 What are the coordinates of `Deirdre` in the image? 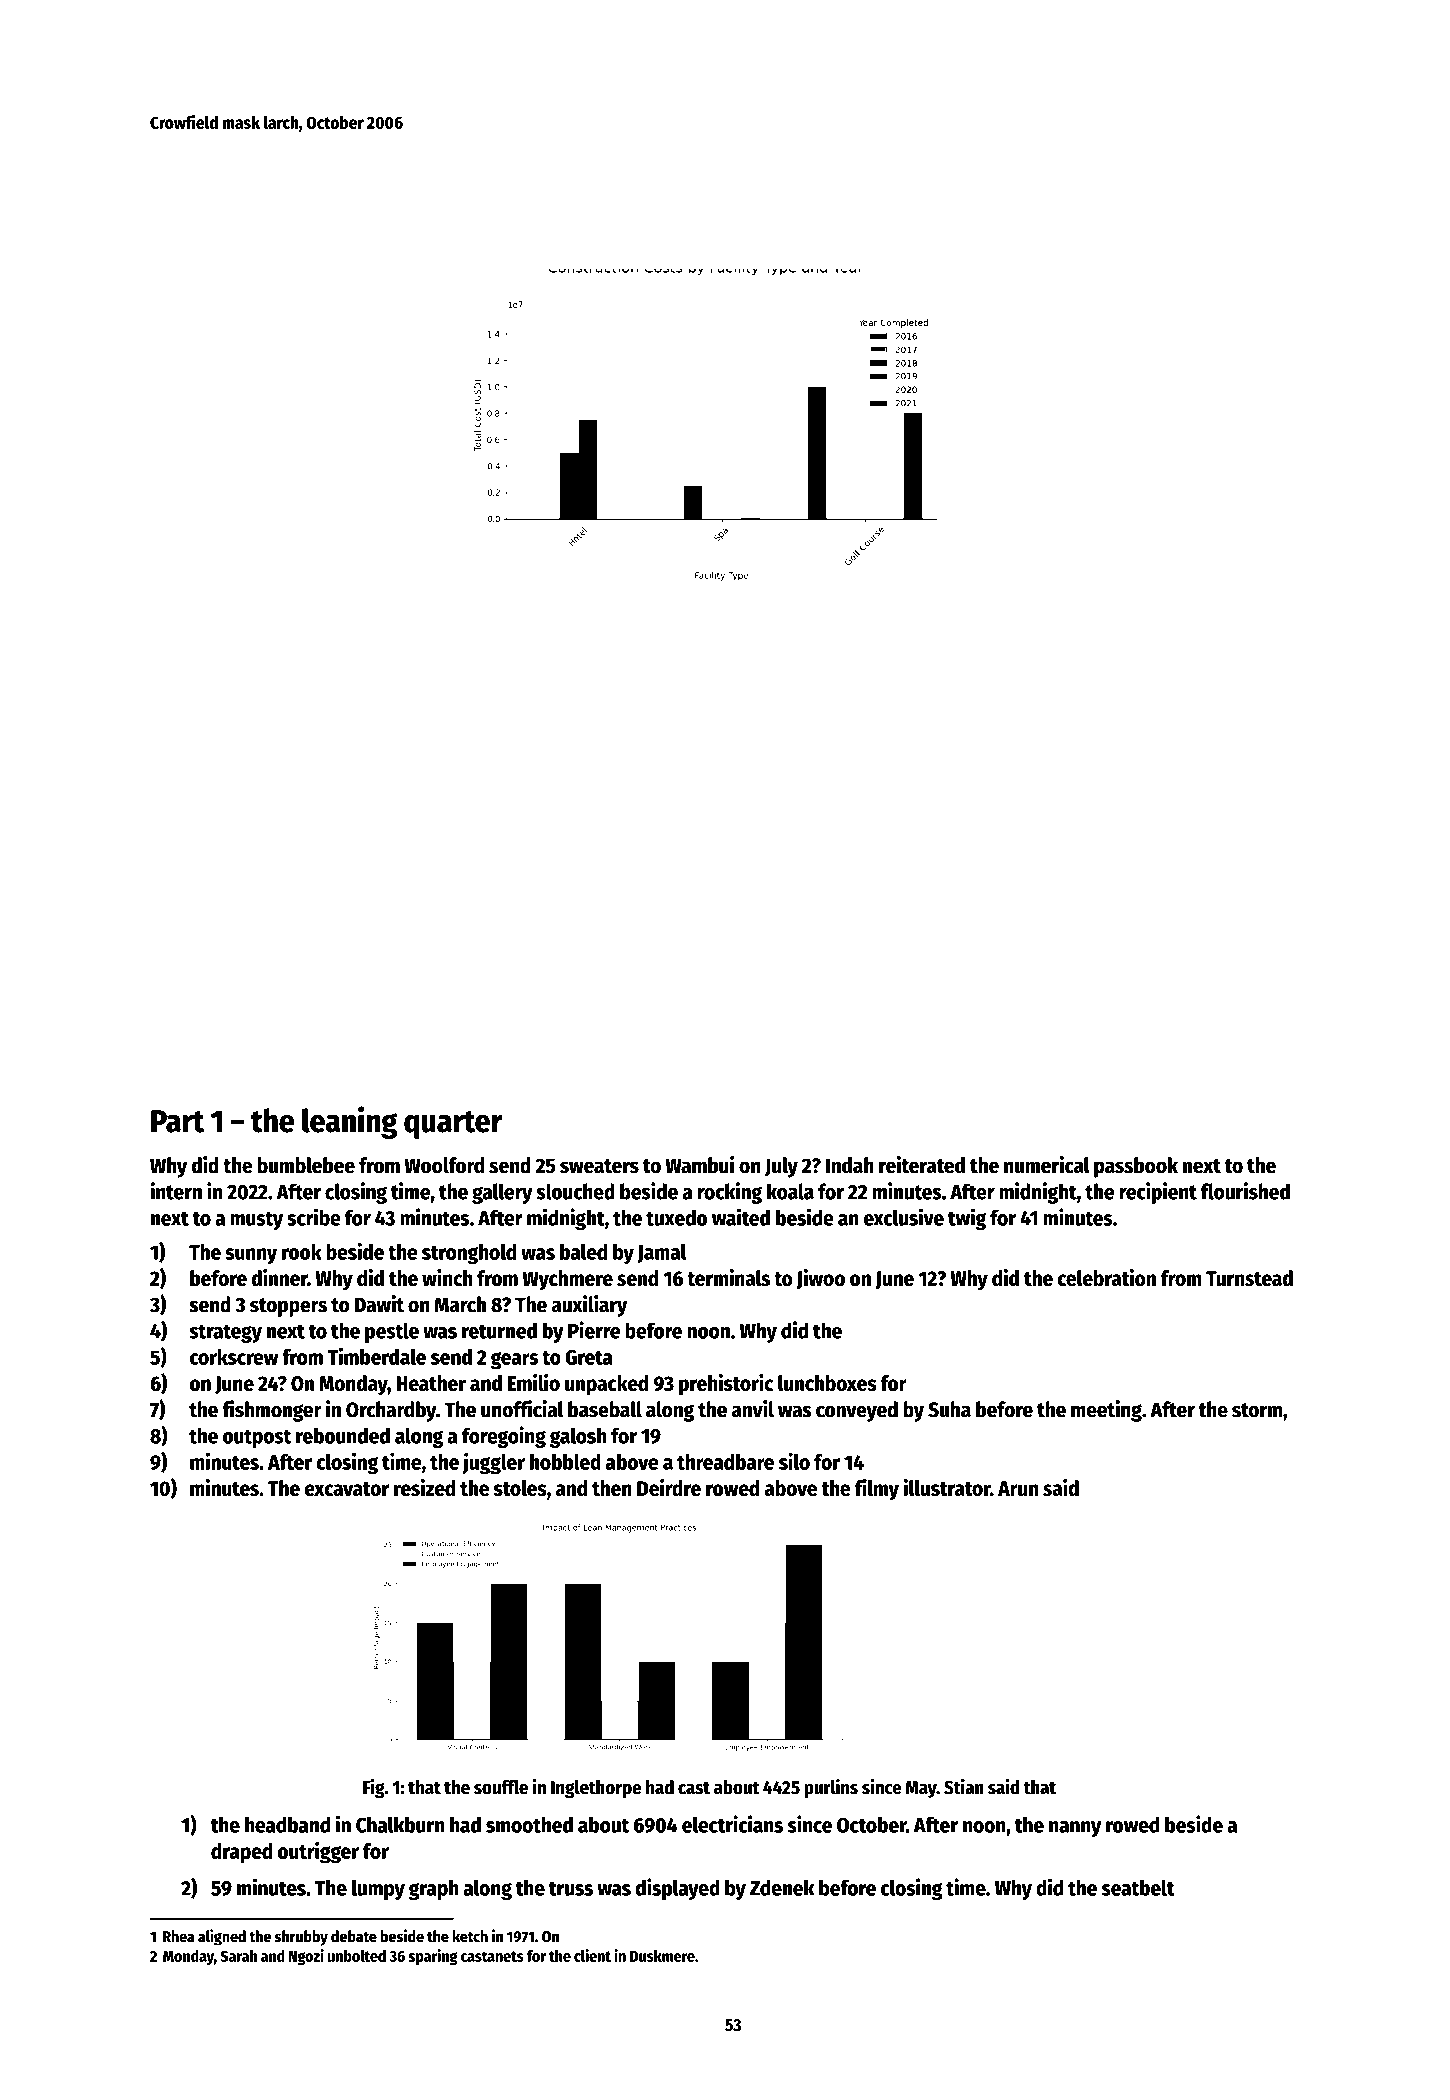 It's located at (669, 1487).
